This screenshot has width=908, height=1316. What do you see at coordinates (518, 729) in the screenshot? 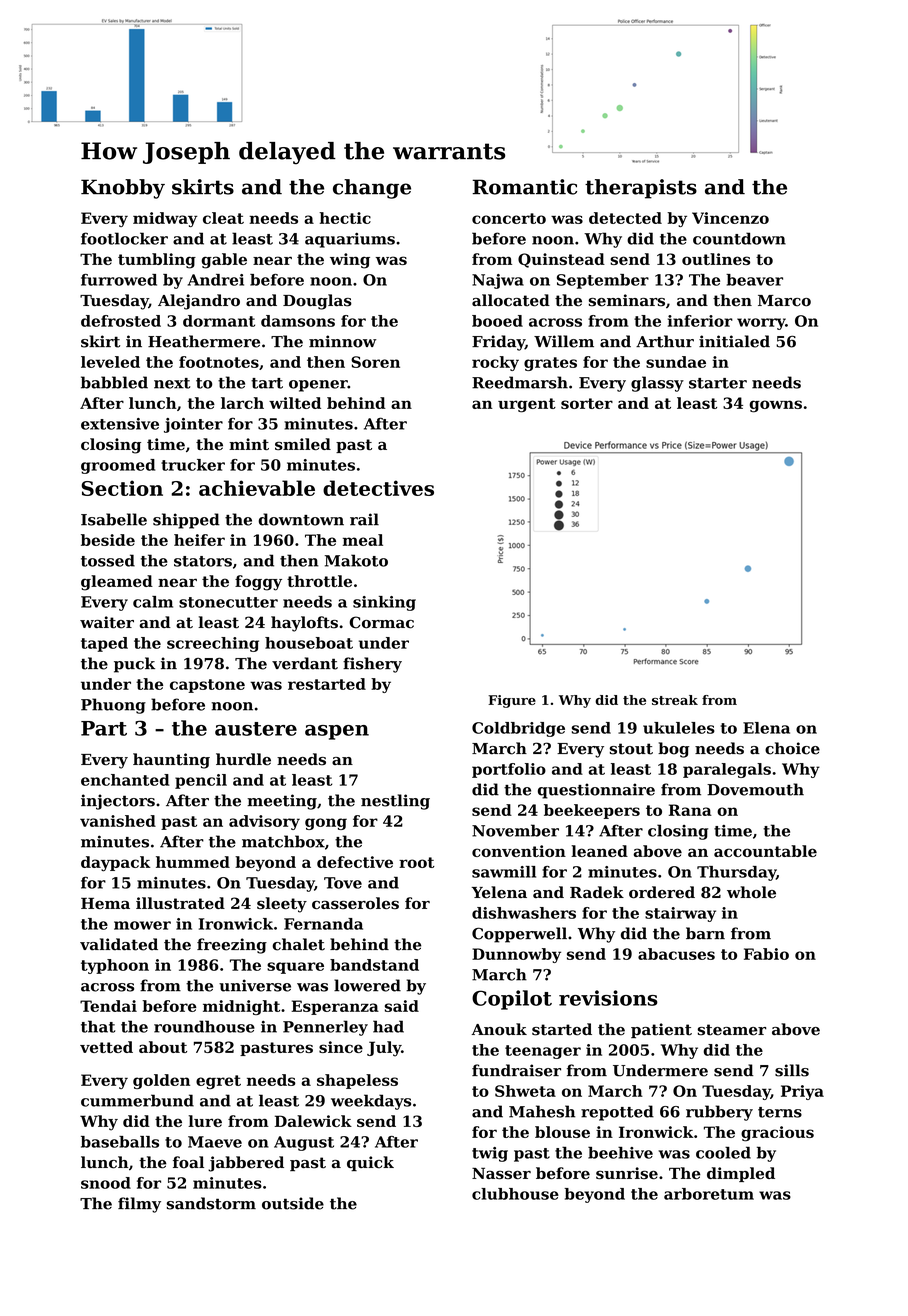
I see `Coldbridge` at bounding box center [518, 729].
